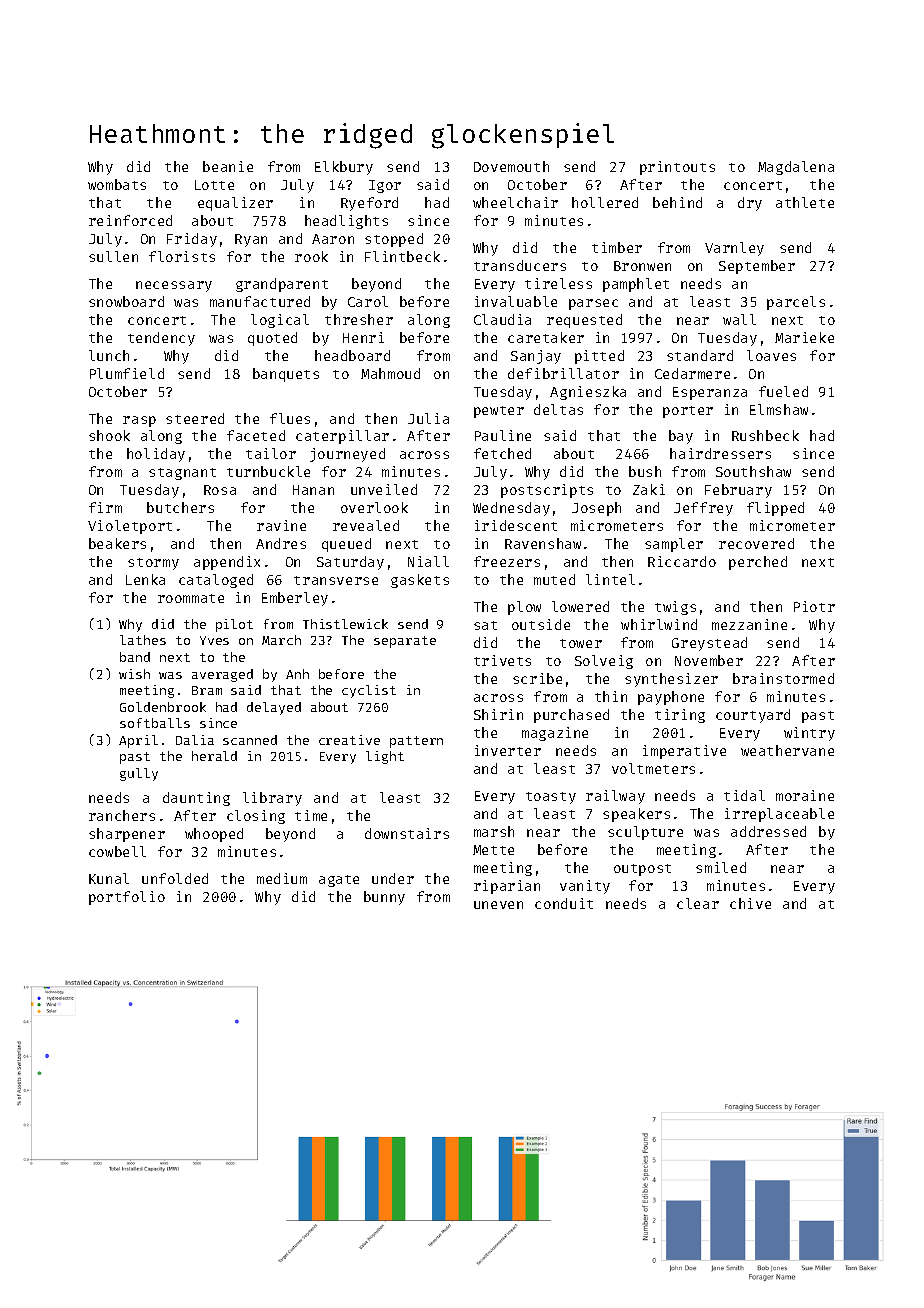 The image size is (924, 1308). Describe the element at coordinates (783, 391) in the image. I see `fueled` at that location.
